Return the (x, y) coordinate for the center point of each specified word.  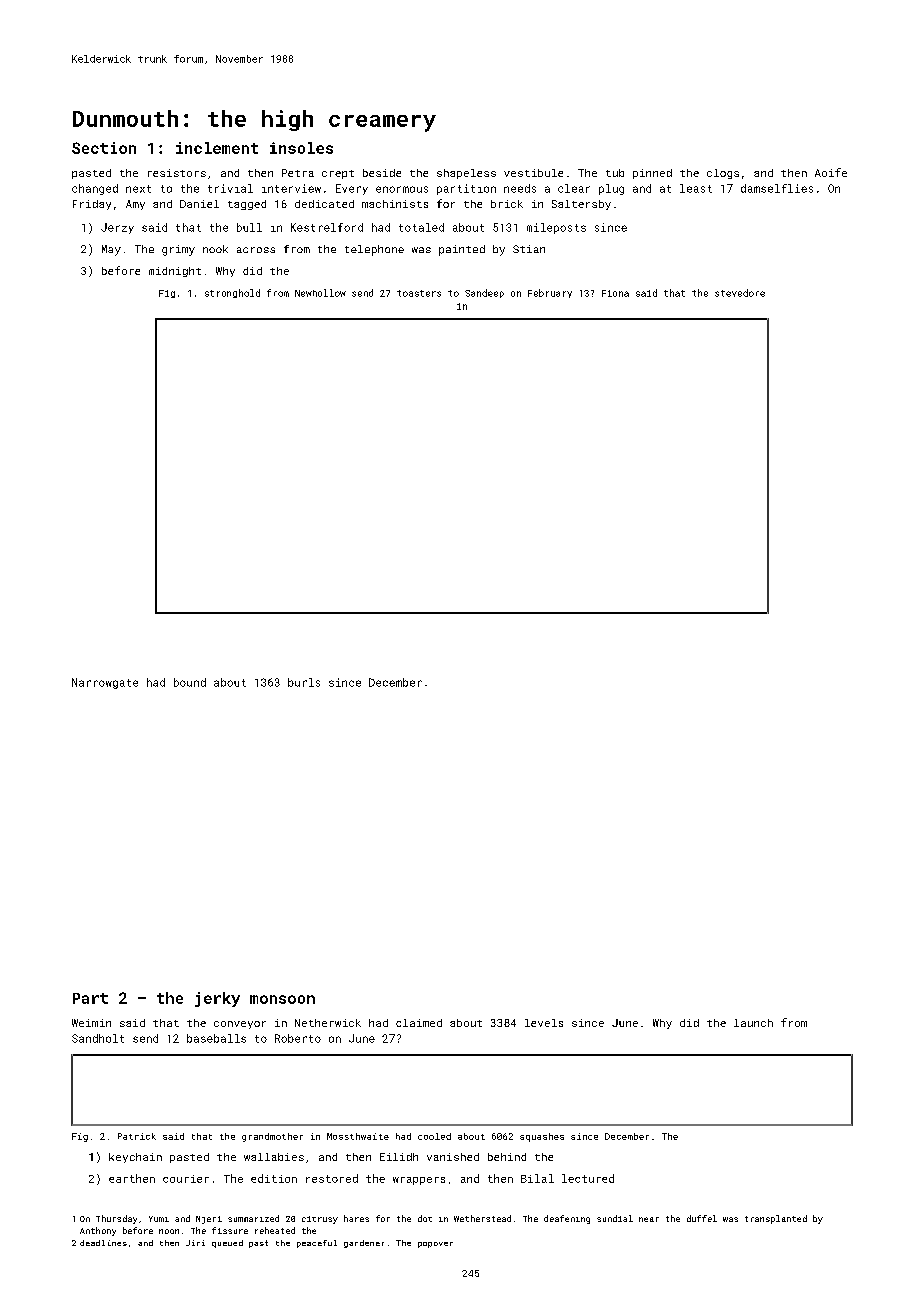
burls (304, 682)
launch (753, 1023)
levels (544, 1023)
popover (435, 1245)
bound (190, 682)
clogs (723, 174)
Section (104, 148)
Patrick (137, 1136)
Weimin (91, 1023)
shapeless (466, 174)
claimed (419, 1023)
